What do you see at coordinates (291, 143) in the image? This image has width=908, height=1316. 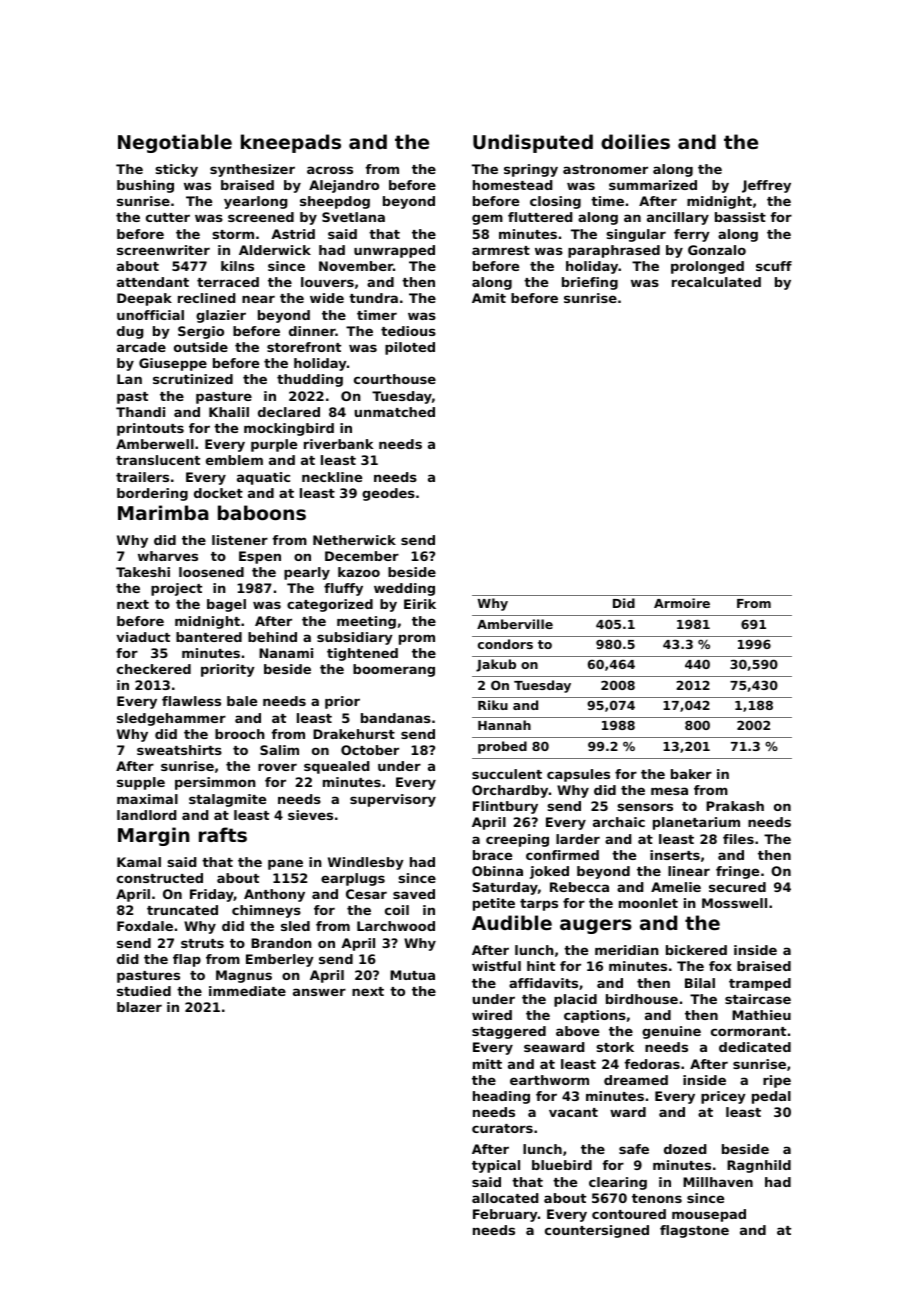 I see `kneepads` at bounding box center [291, 143].
